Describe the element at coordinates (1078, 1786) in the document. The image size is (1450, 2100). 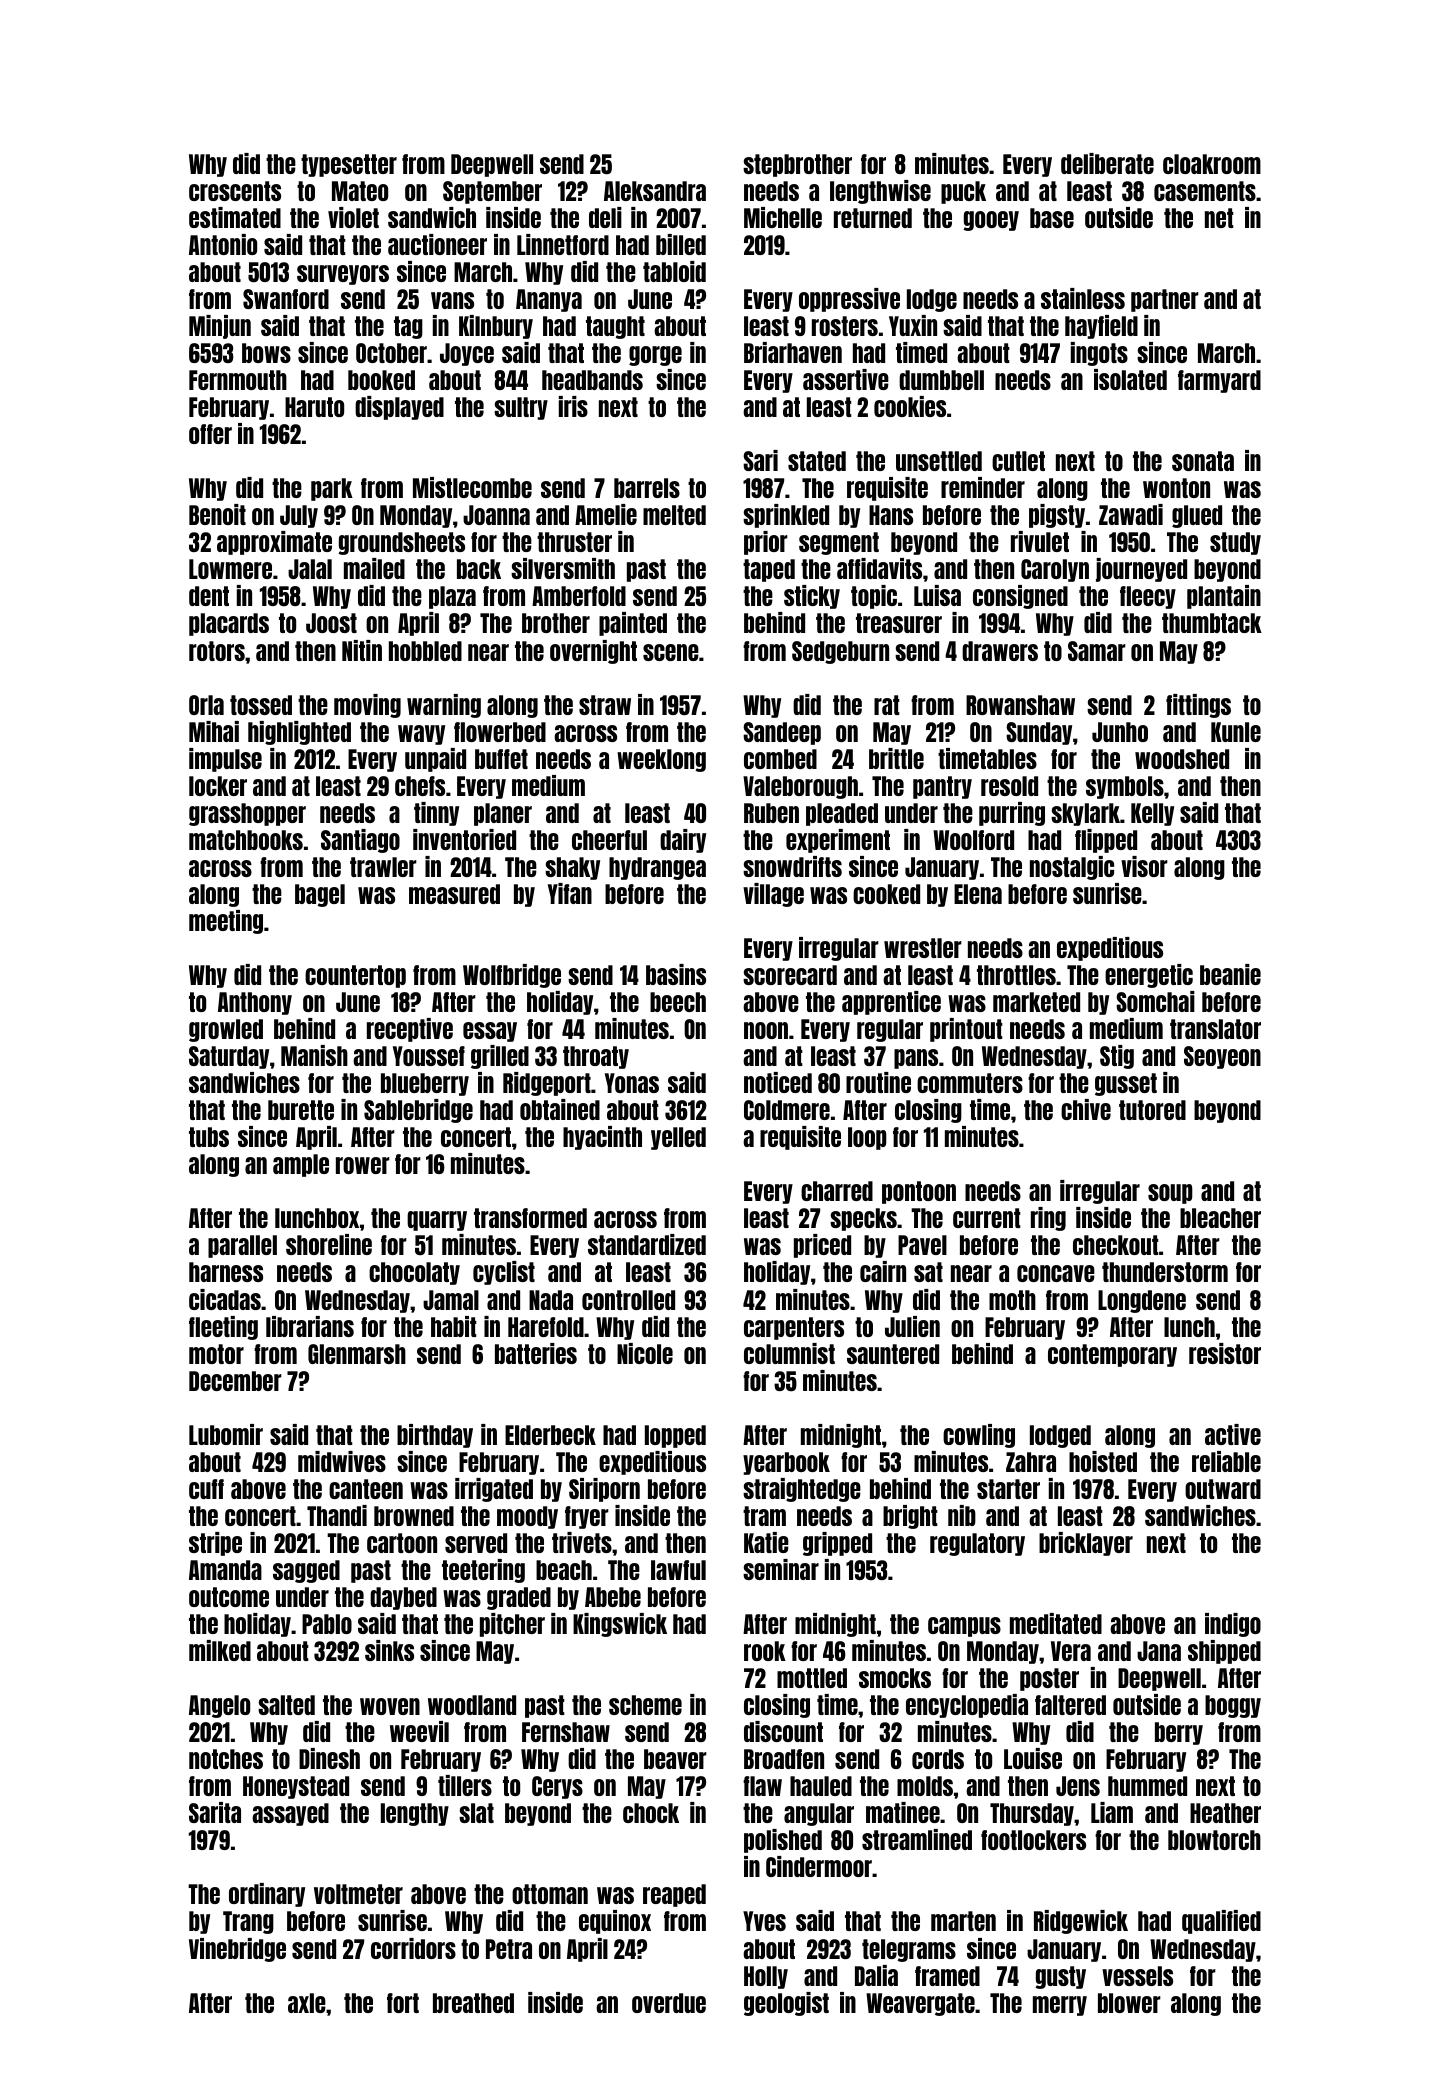
I see `Jens` at that location.
